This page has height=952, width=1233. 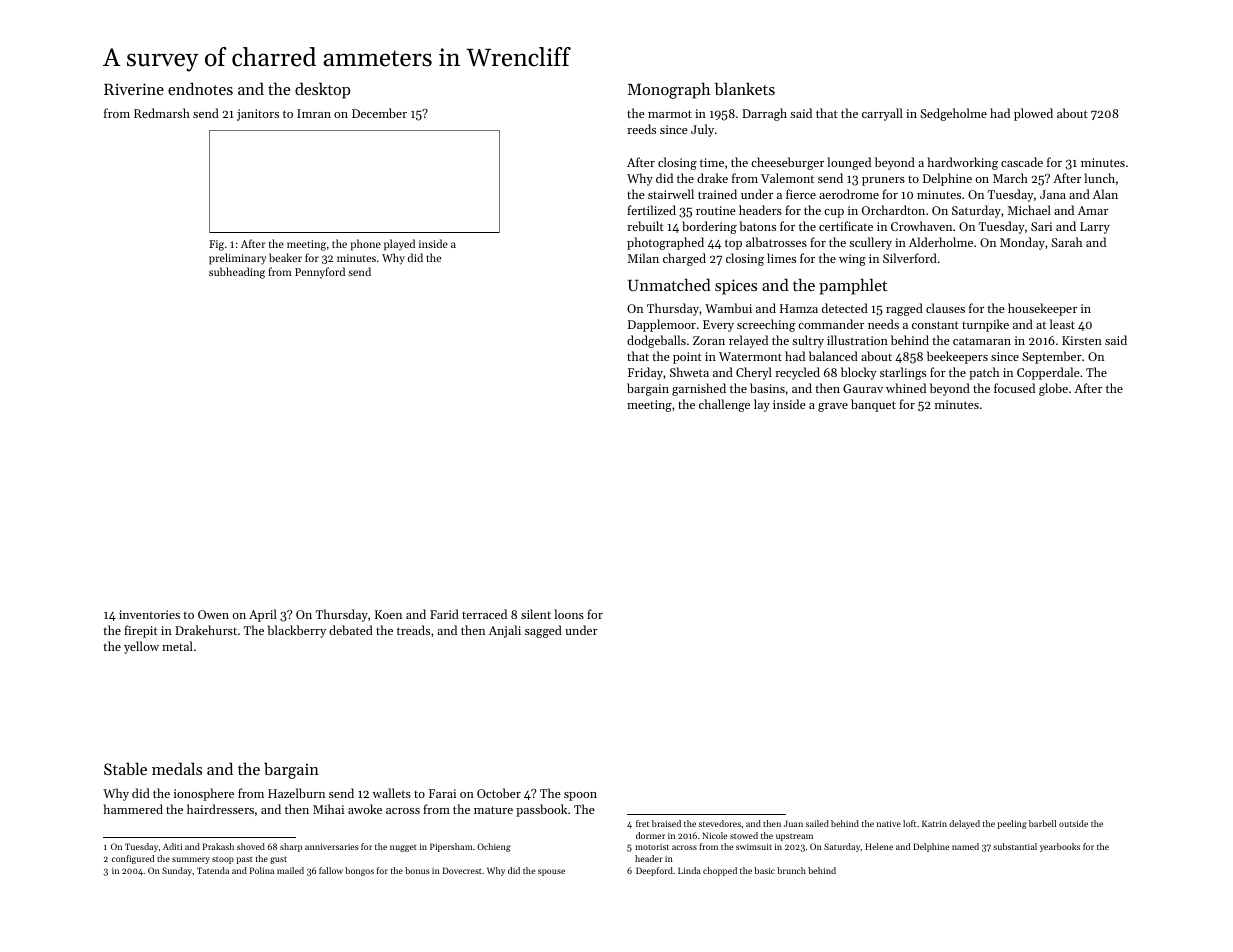 What do you see at coordinates (263, 615) in the page?
I see `April` at bounding box center [263, 615].
